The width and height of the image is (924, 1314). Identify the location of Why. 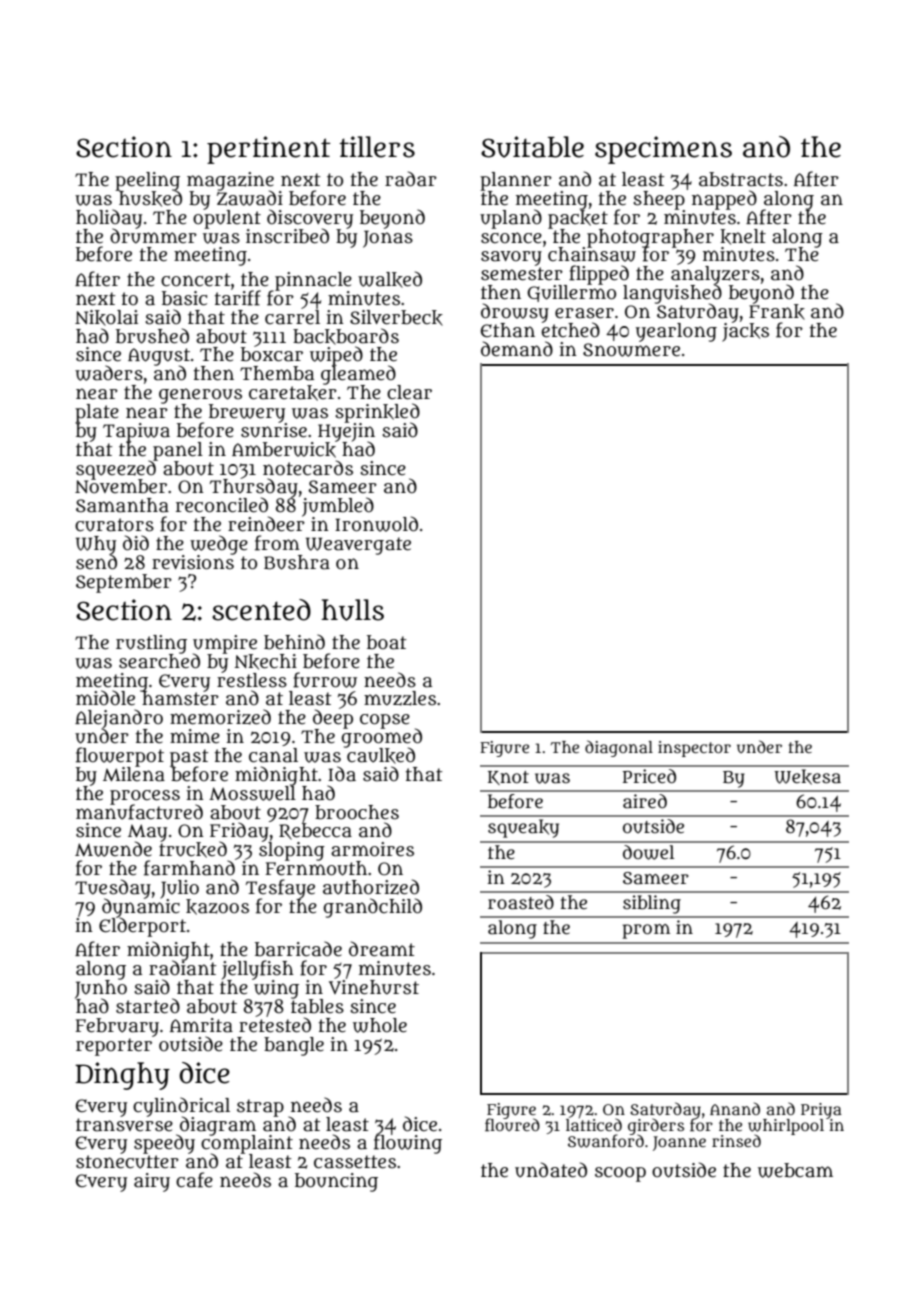
(96, 545).
